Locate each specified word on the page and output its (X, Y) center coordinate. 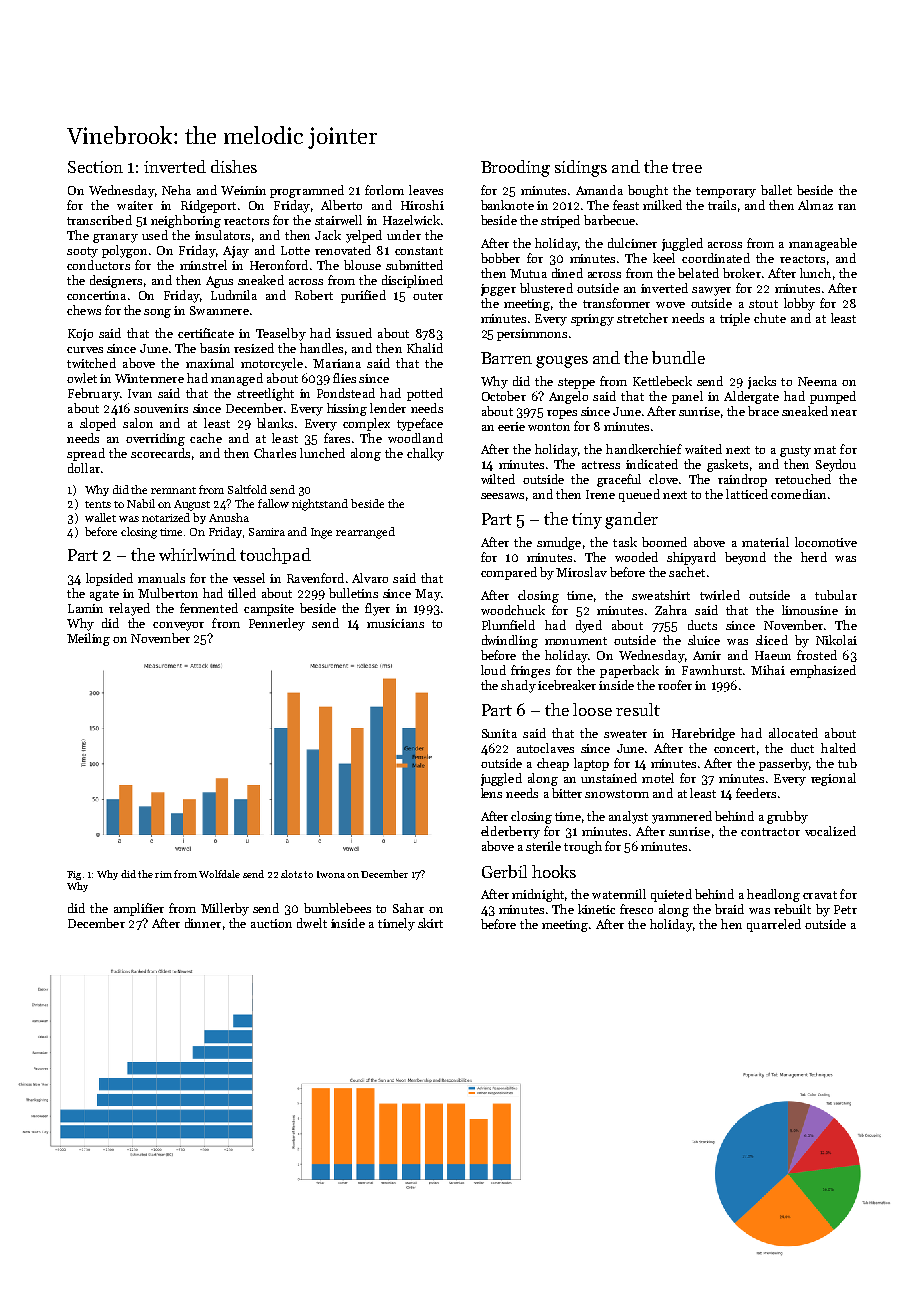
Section (95, 167)
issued (354, 333)
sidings (581, 168)
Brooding (515, 168)
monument (576, 641)
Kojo (80, 335)
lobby (799, 304)
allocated (793, 733)
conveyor (178, 626)
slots (291, 874)
